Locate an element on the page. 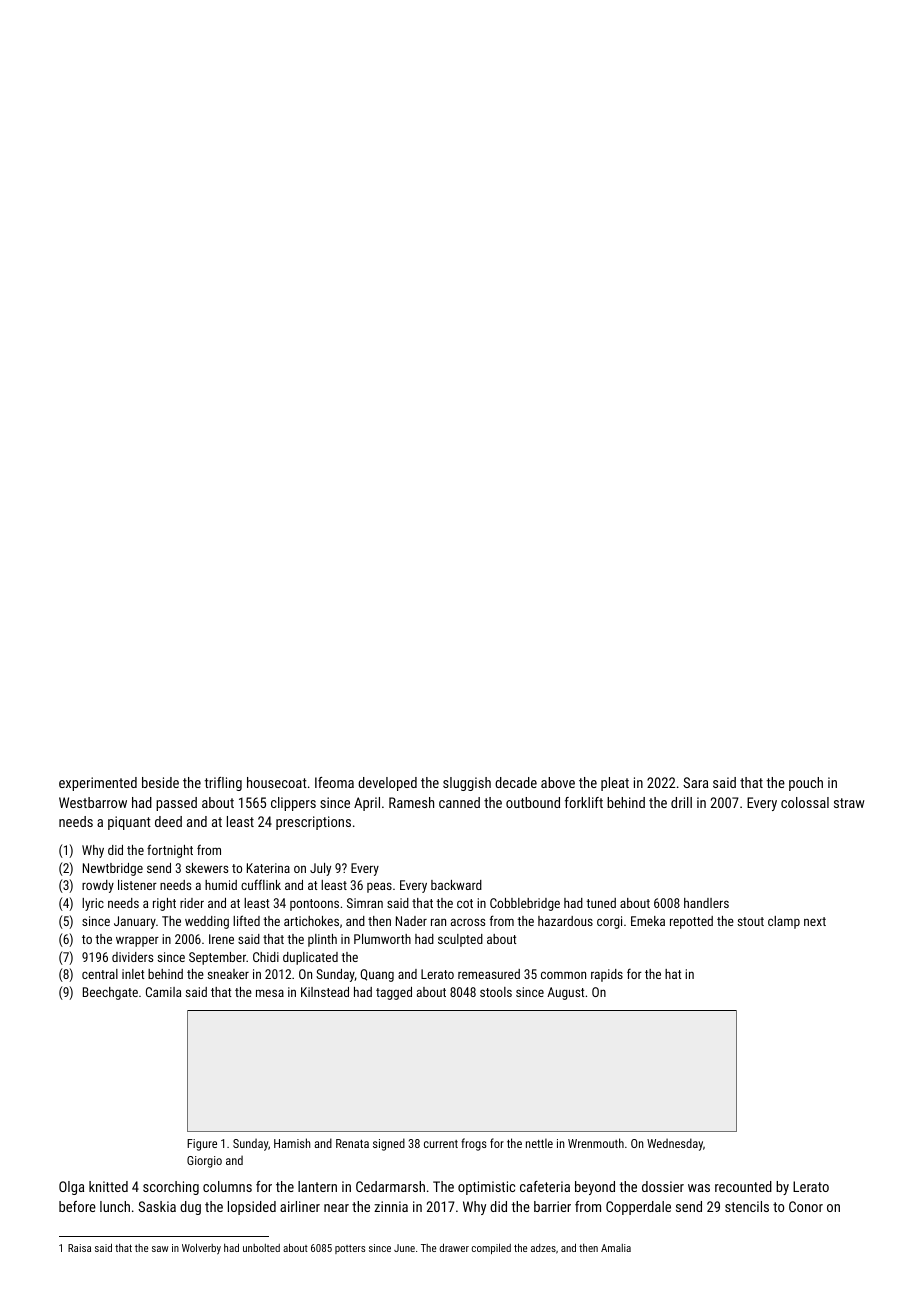  Figure is located at coordinates (202, 1145).
